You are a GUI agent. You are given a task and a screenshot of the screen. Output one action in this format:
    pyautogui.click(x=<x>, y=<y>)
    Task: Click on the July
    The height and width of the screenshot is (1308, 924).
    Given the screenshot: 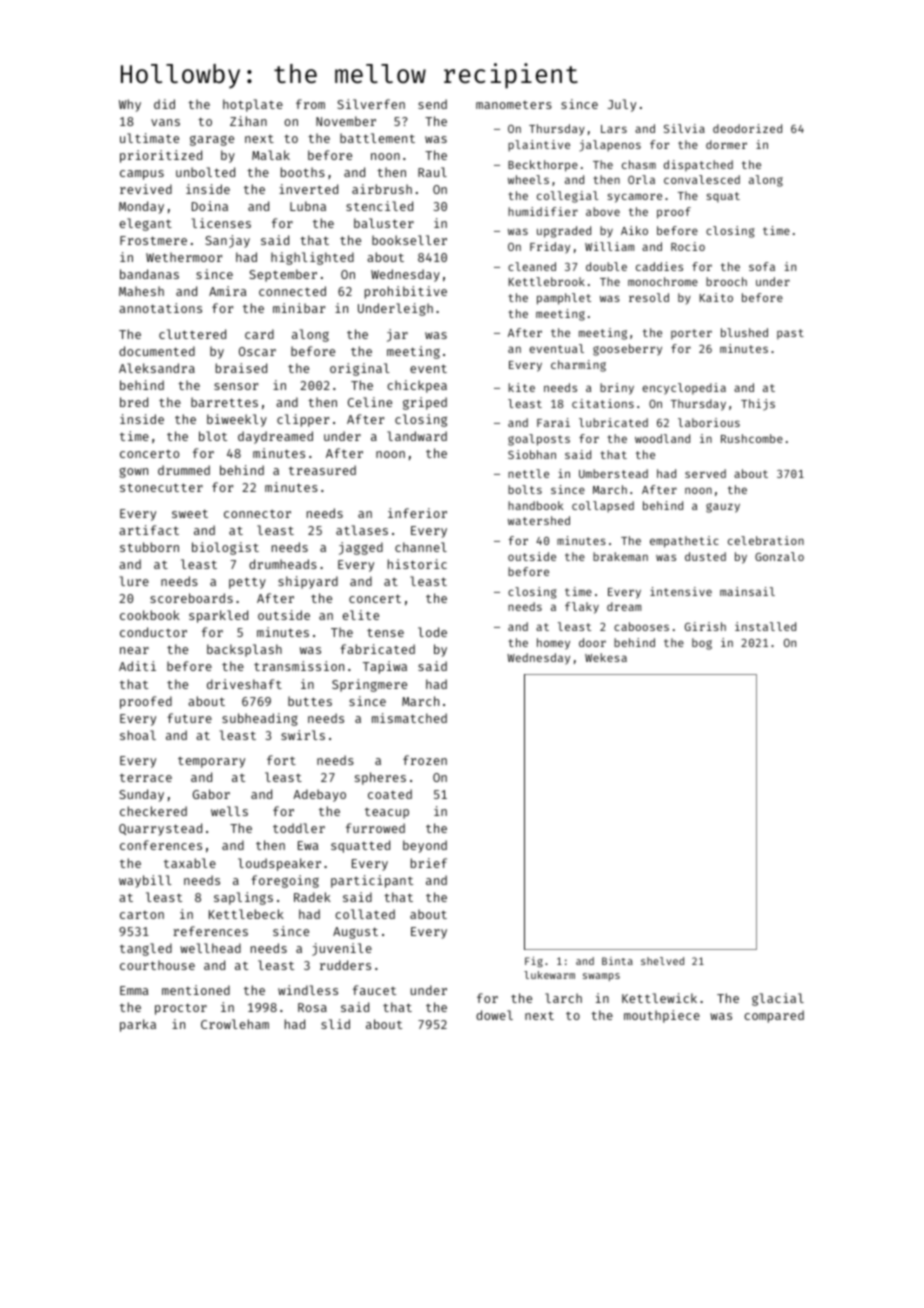 What is the action you would take?
    pyautogui.click(x=622, y=105)
